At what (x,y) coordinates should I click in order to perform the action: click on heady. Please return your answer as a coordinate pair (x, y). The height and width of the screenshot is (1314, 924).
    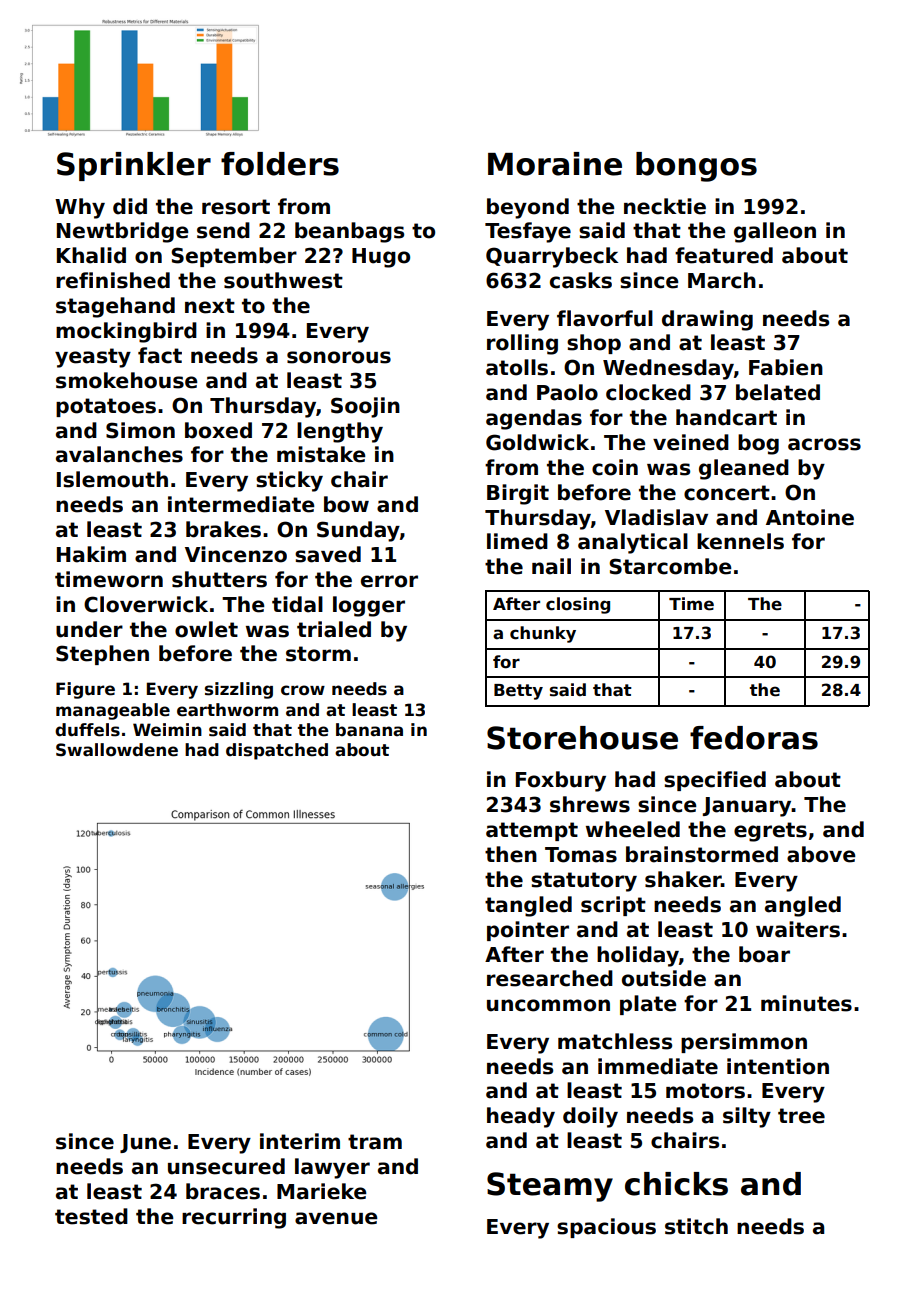
    Looking at the image, I should click on (521, 1117).
